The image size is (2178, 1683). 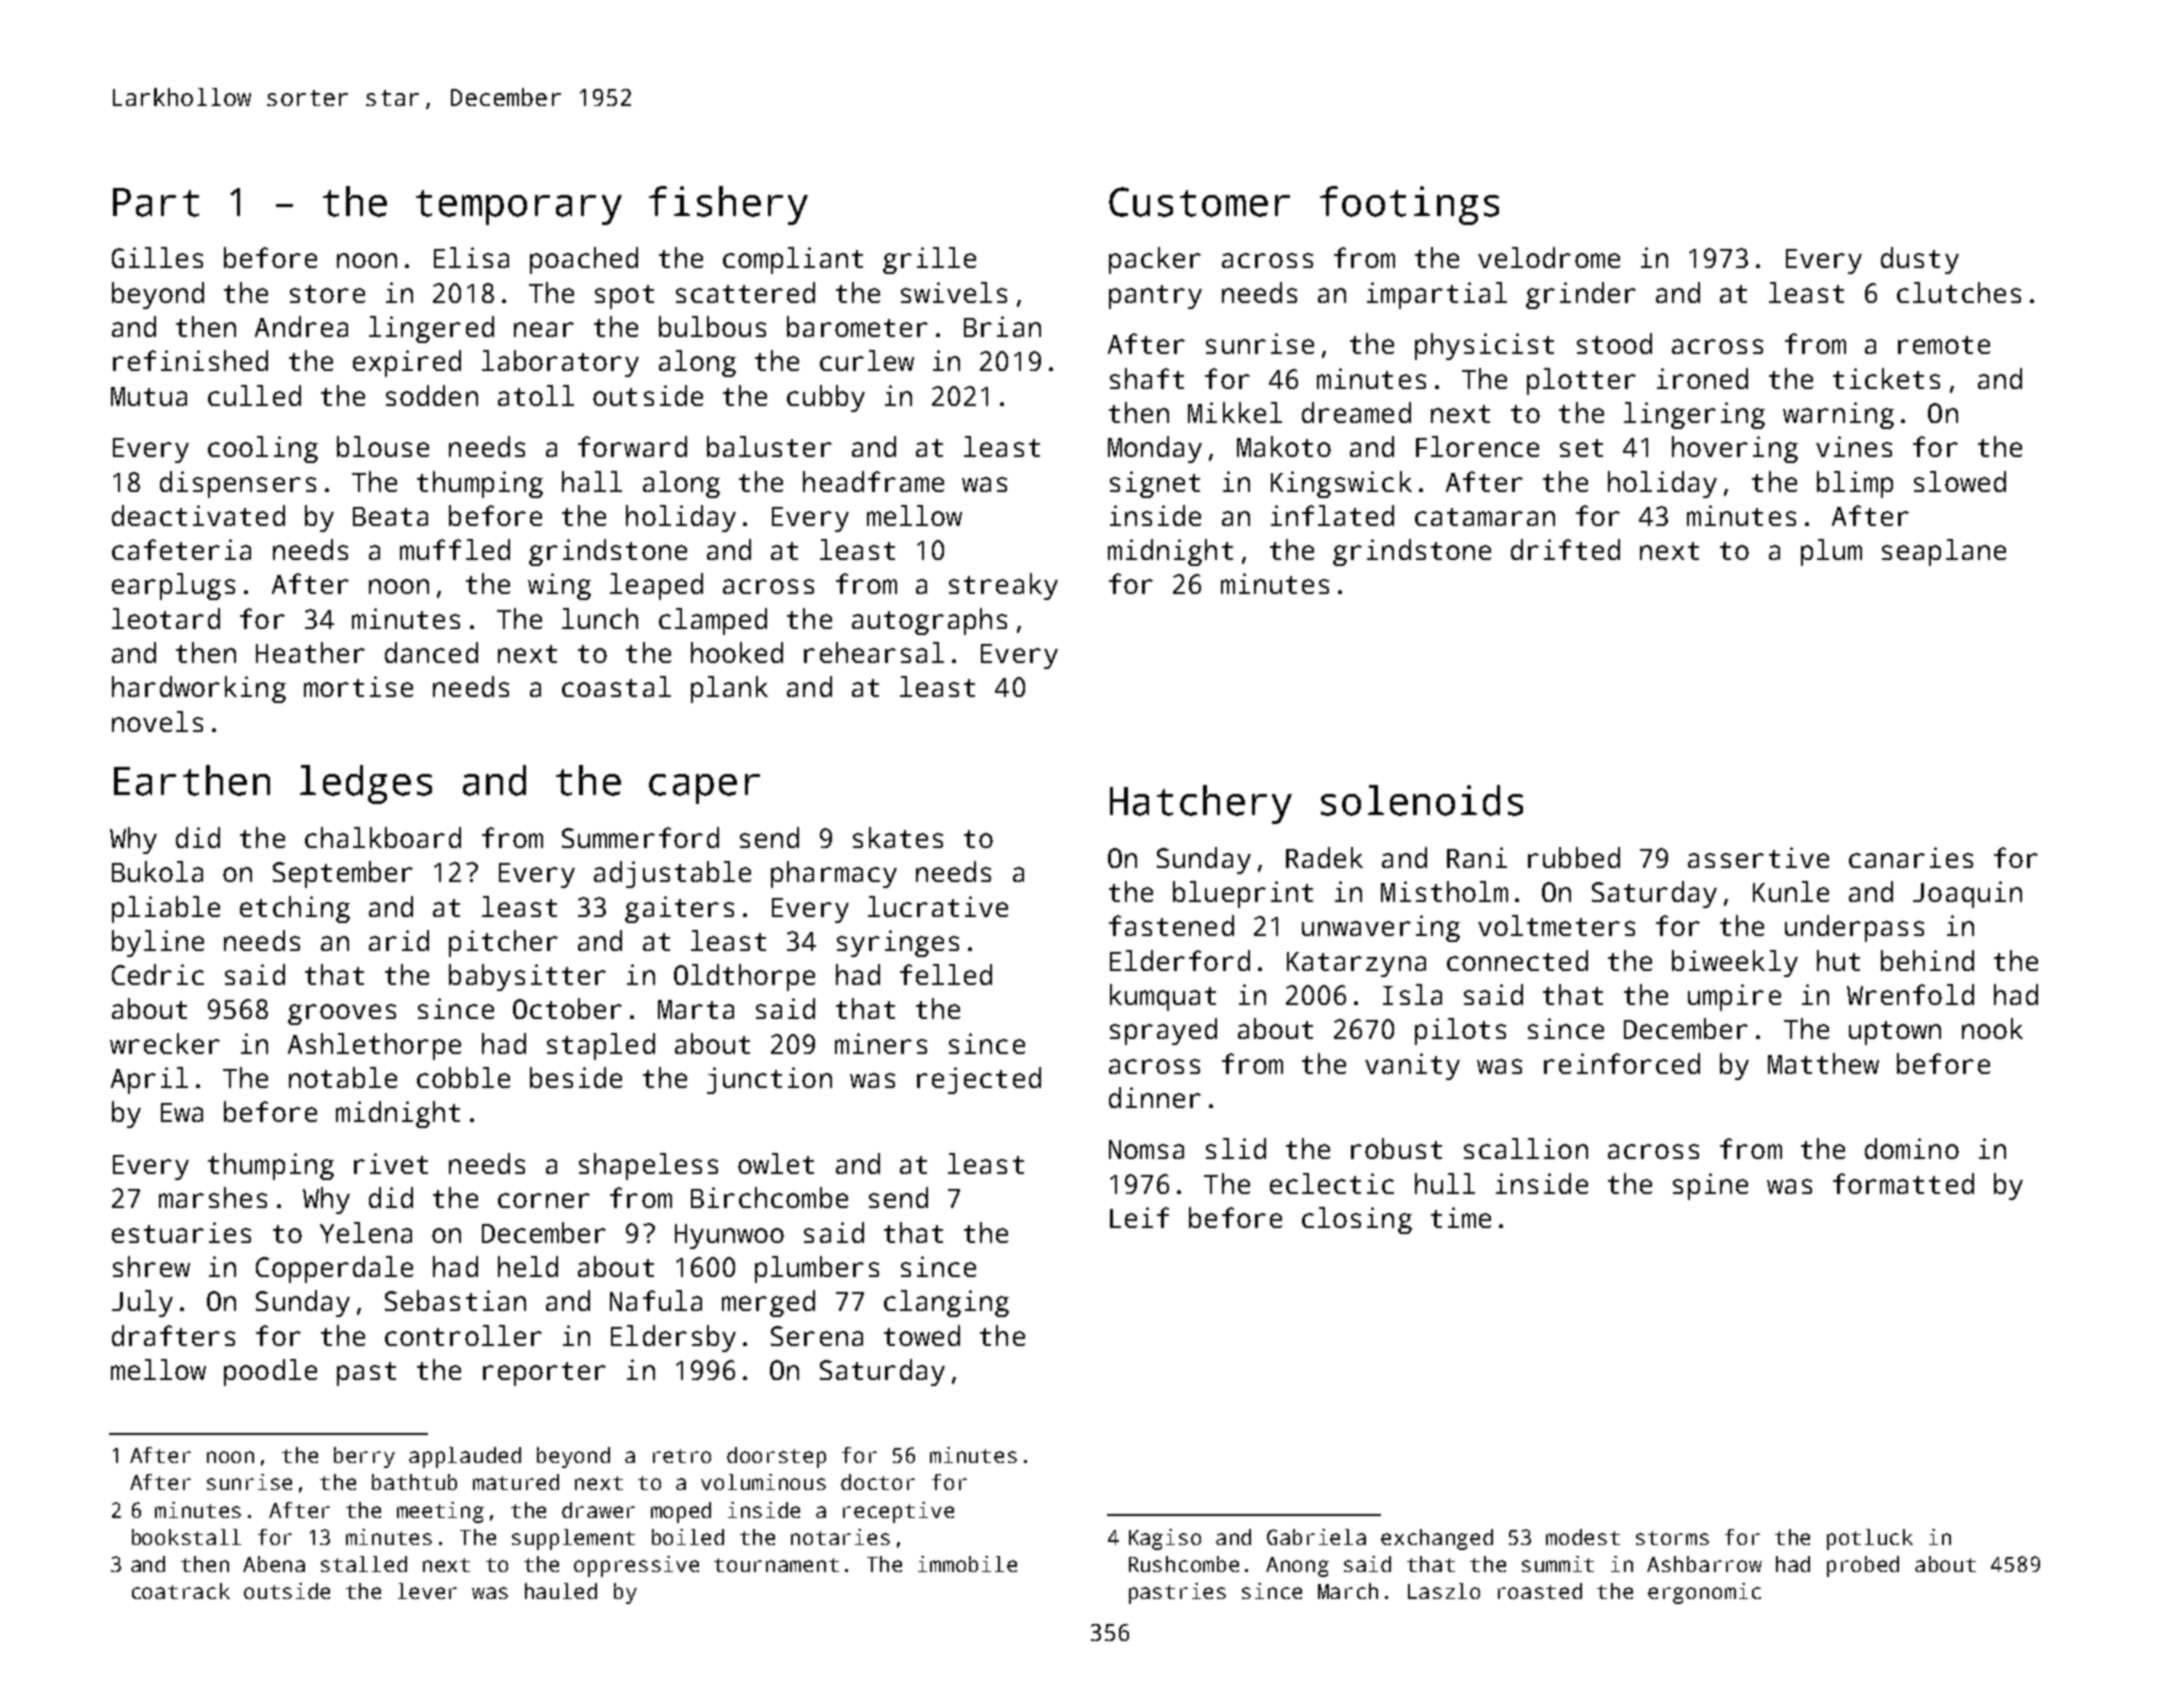 I want to click on atoll, so click(x=536, y=395).
